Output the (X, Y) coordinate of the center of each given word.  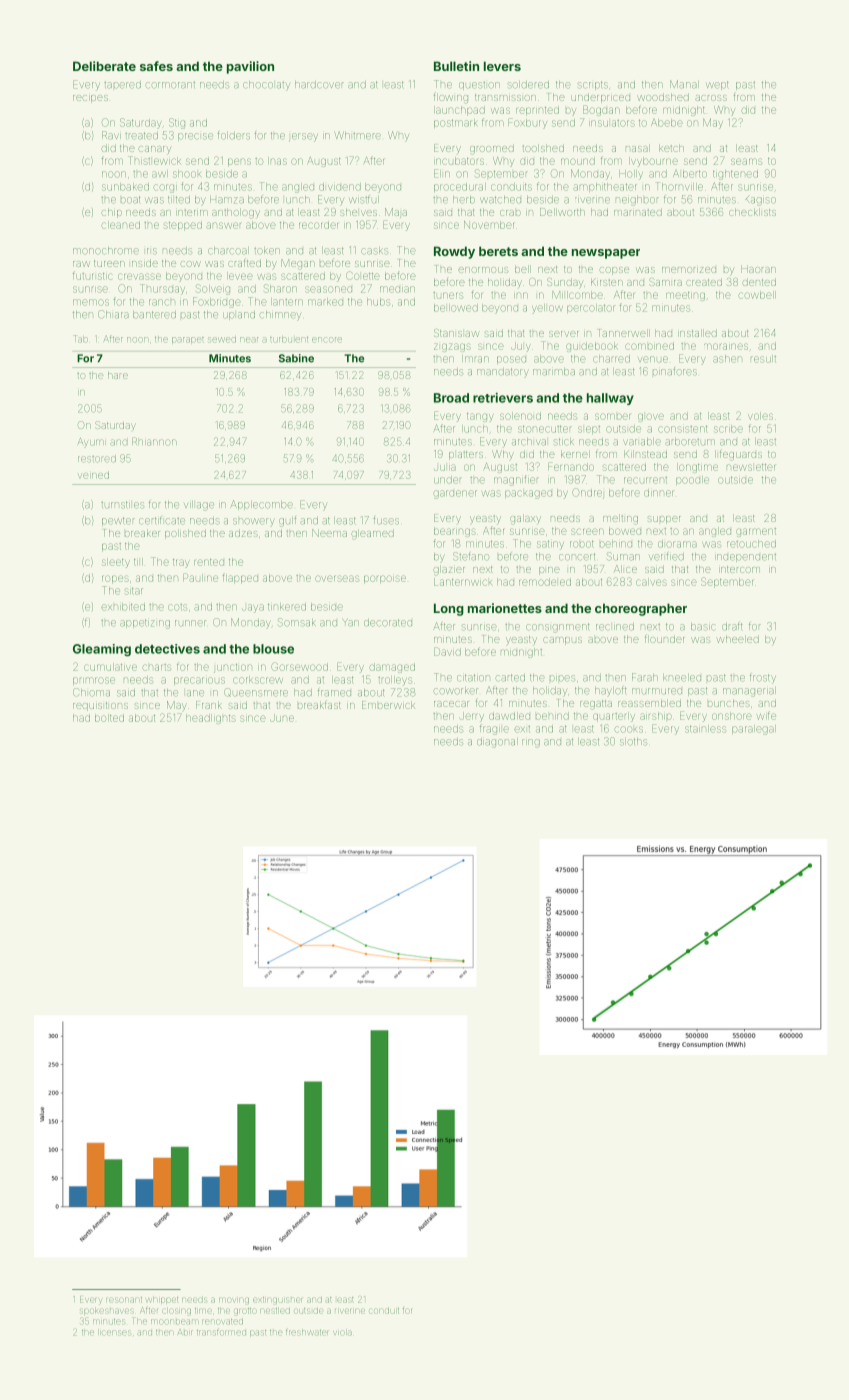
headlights (211, 719)
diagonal (497, 743)
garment (756, 532)
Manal (684, 84)
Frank (209, 705)
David (447, 651)
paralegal (754, 730)
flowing (451, 98)
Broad (451, 398)
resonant (124, 1300)
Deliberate (104, 66)
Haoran (758, 269)
